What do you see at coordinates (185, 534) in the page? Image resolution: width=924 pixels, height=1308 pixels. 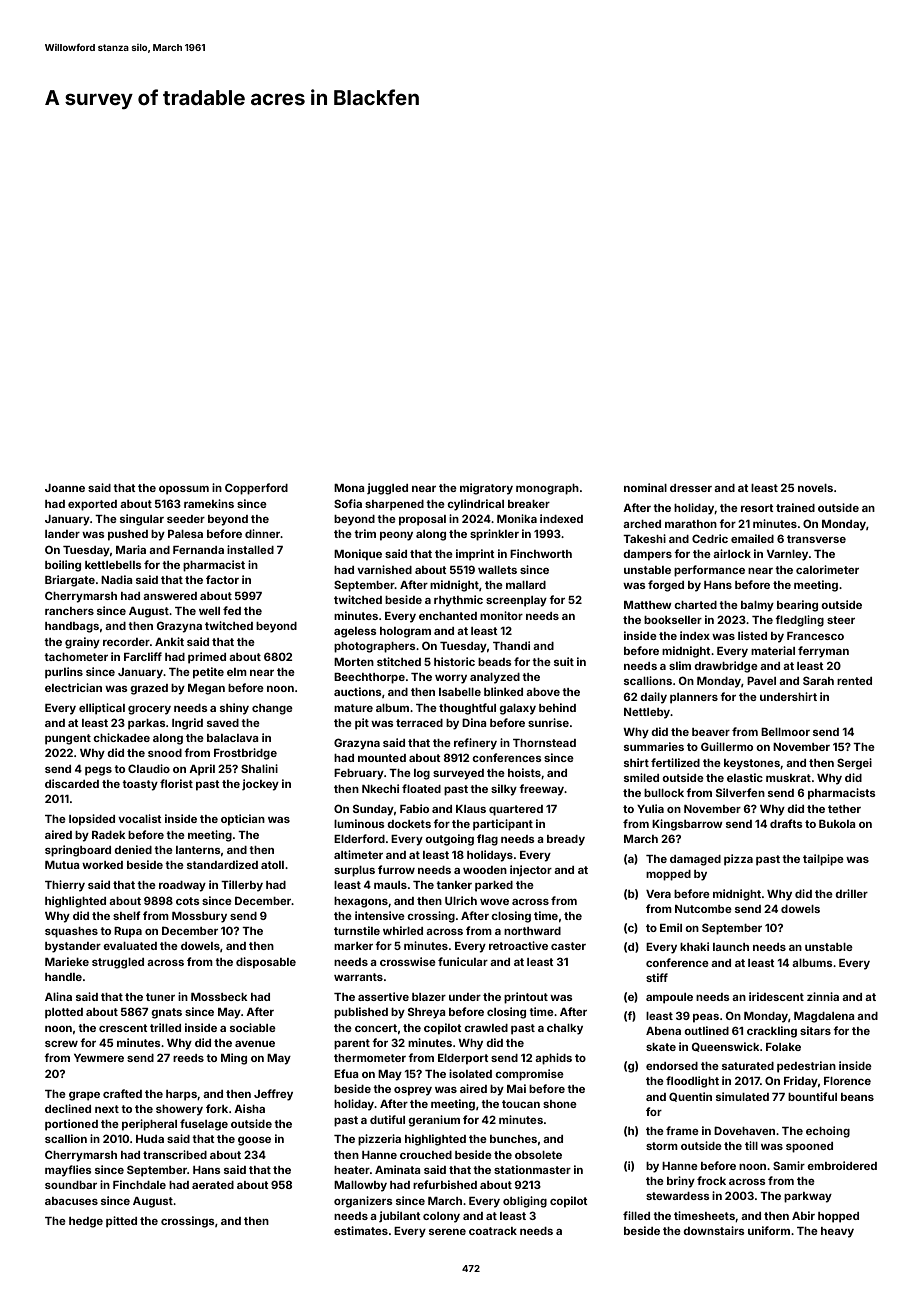 I see `Palesa` at bounding box center [185, 534].
